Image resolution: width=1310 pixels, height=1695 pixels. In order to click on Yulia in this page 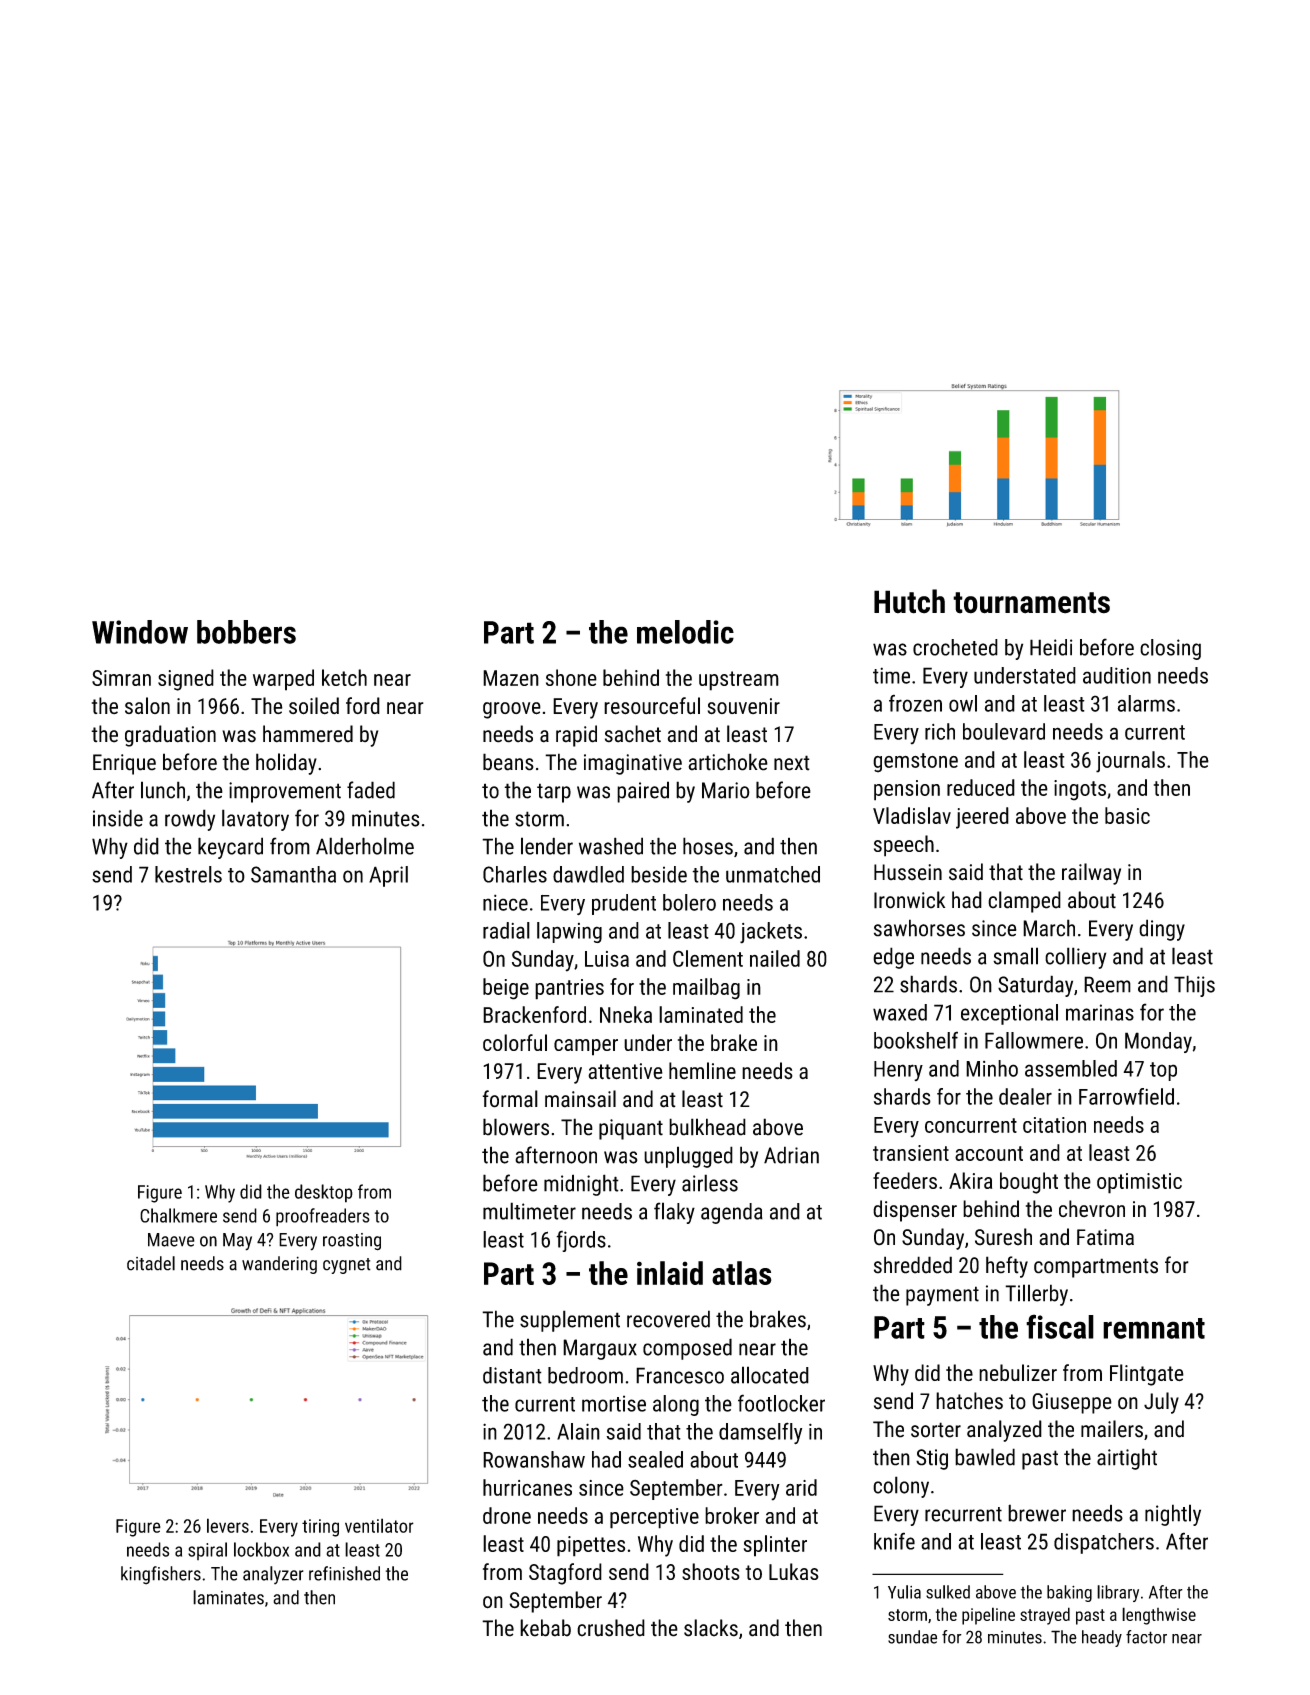, I will do `click(904, 1592)`.
